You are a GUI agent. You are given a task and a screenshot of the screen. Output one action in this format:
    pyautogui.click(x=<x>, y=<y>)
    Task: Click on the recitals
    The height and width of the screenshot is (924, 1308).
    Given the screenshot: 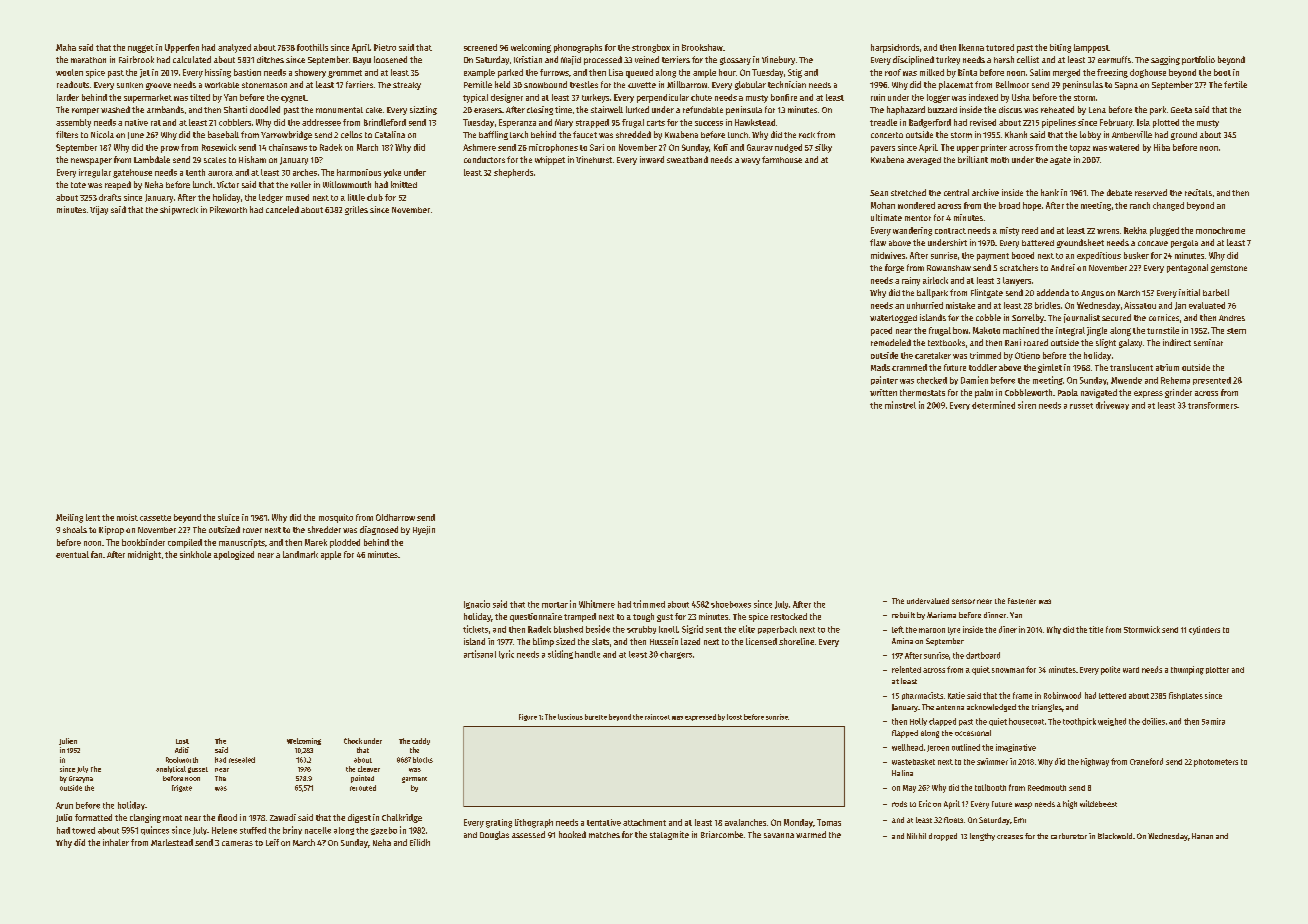 What is the action you would take?
    pyautogui.click(x=1198, y=192)
